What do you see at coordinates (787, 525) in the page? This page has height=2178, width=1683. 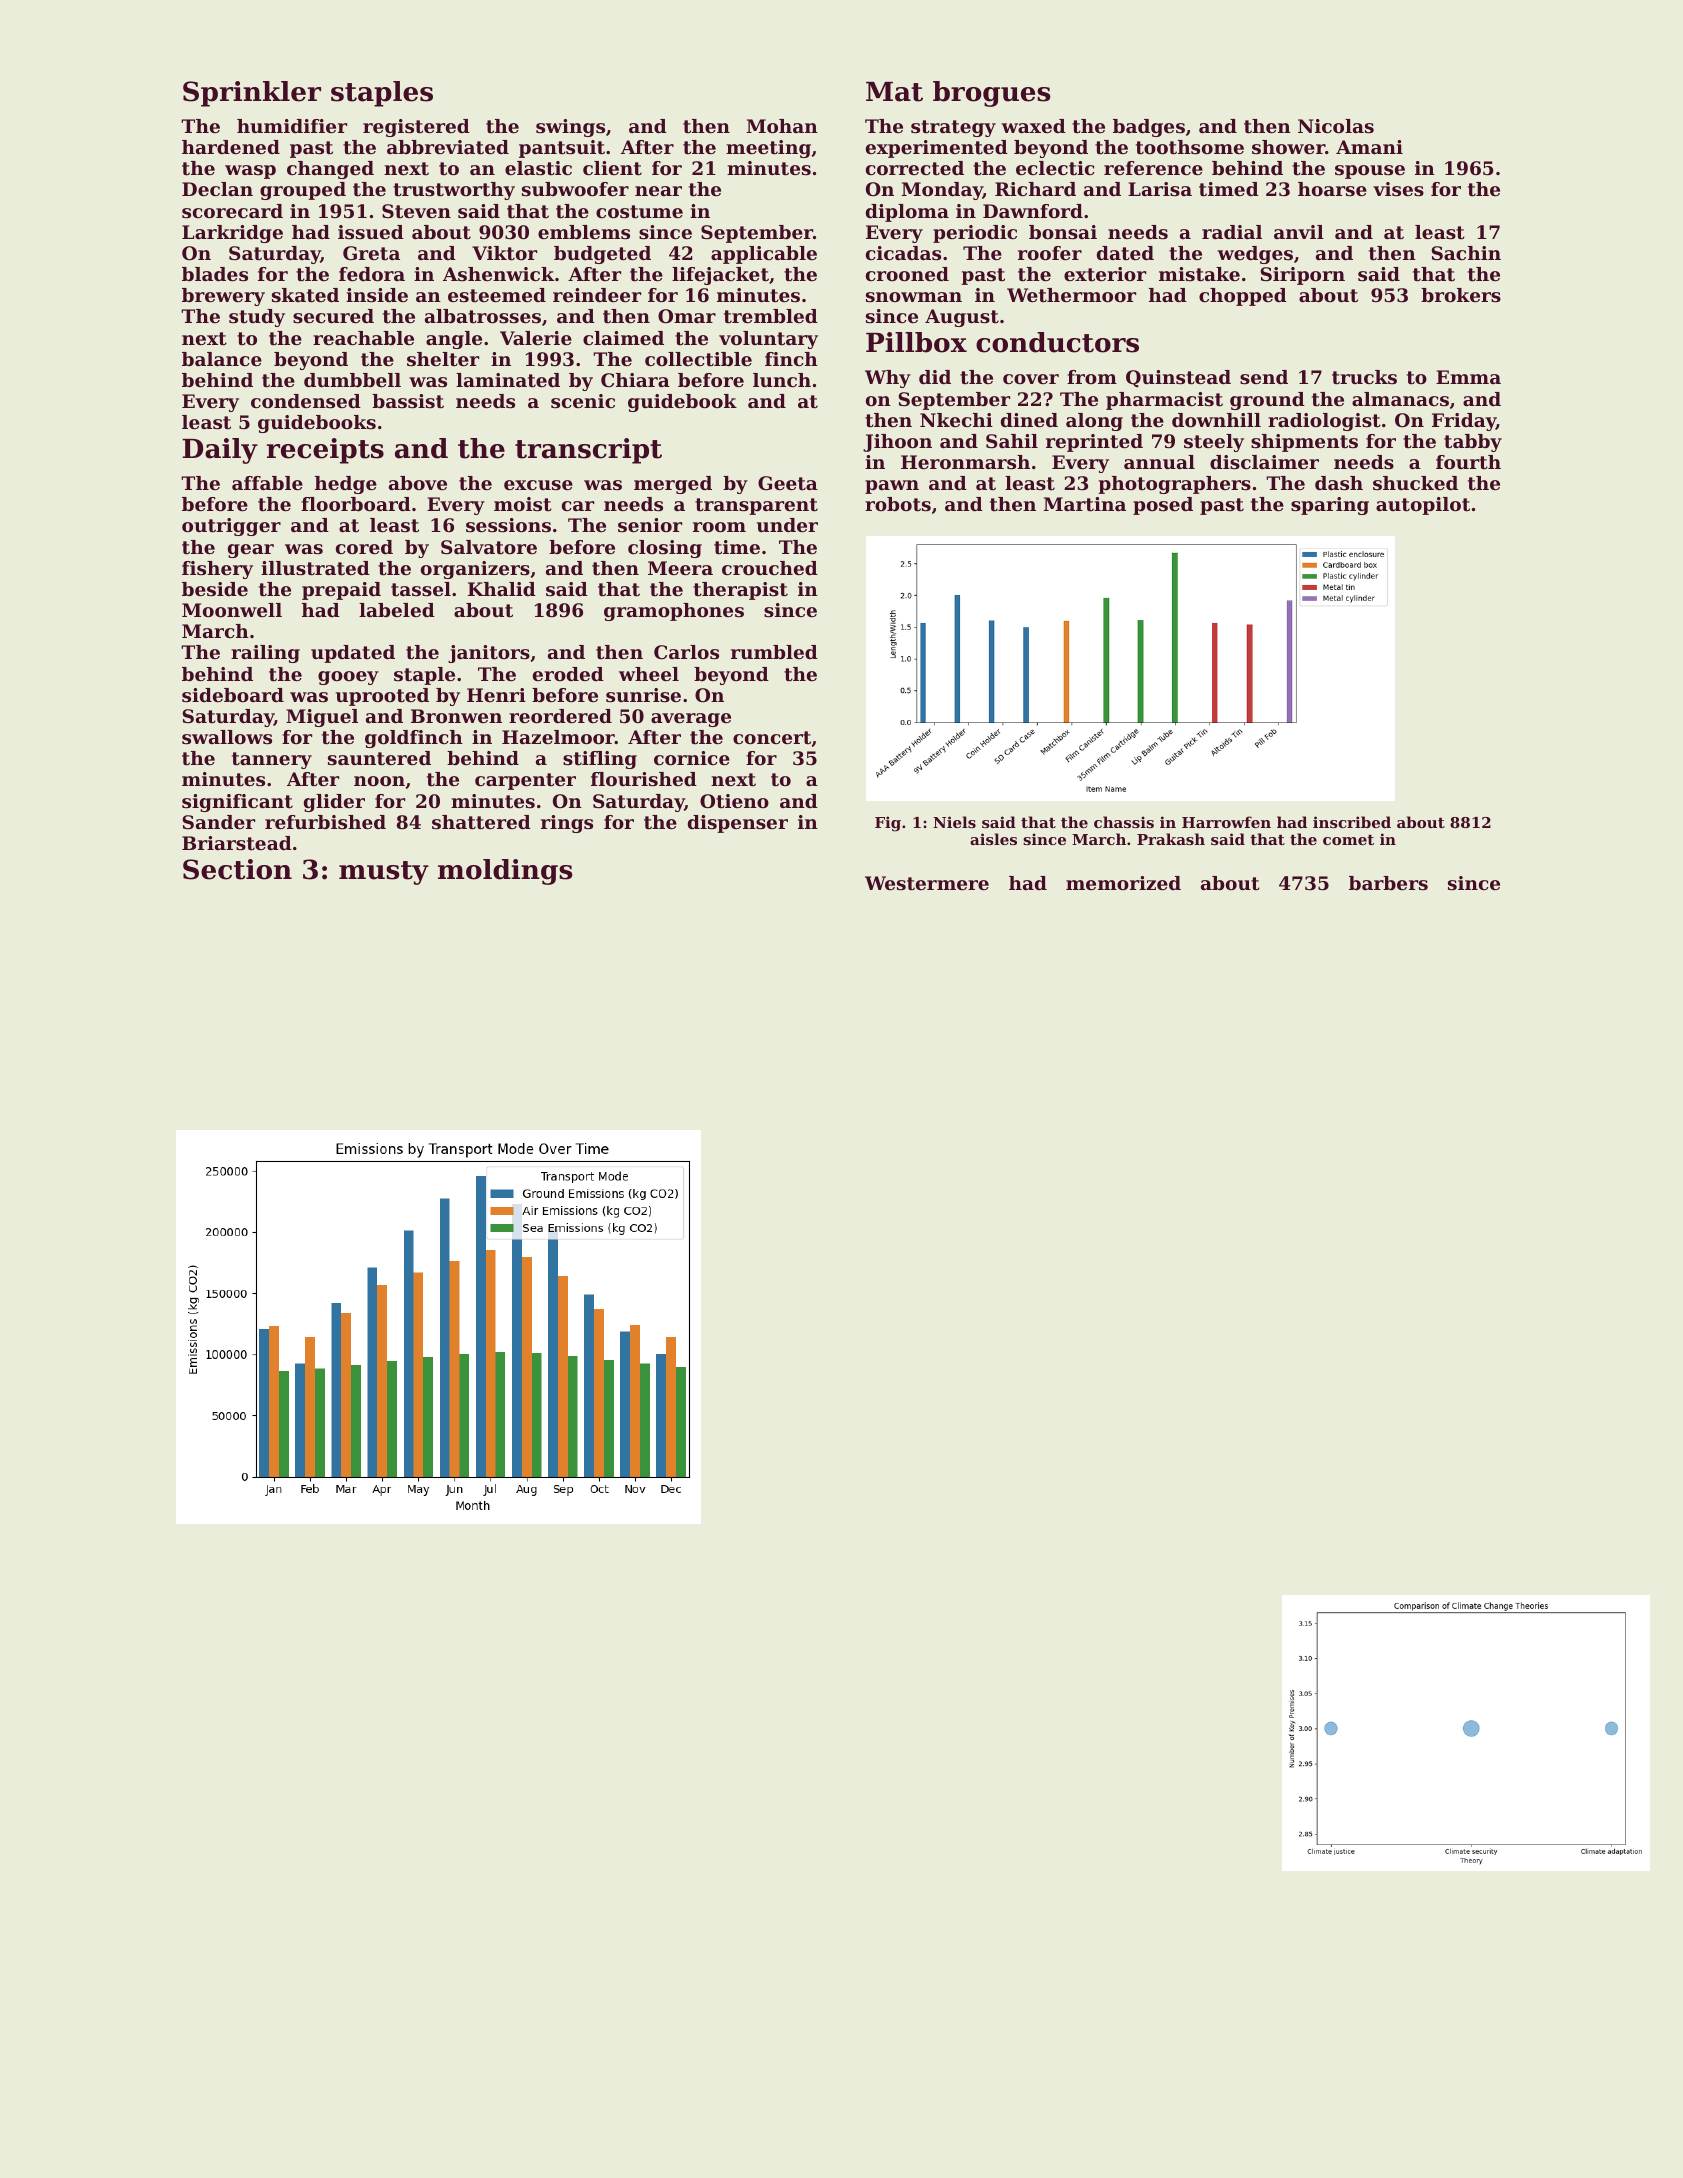 I see `under` at bounding box center [787, 525].
